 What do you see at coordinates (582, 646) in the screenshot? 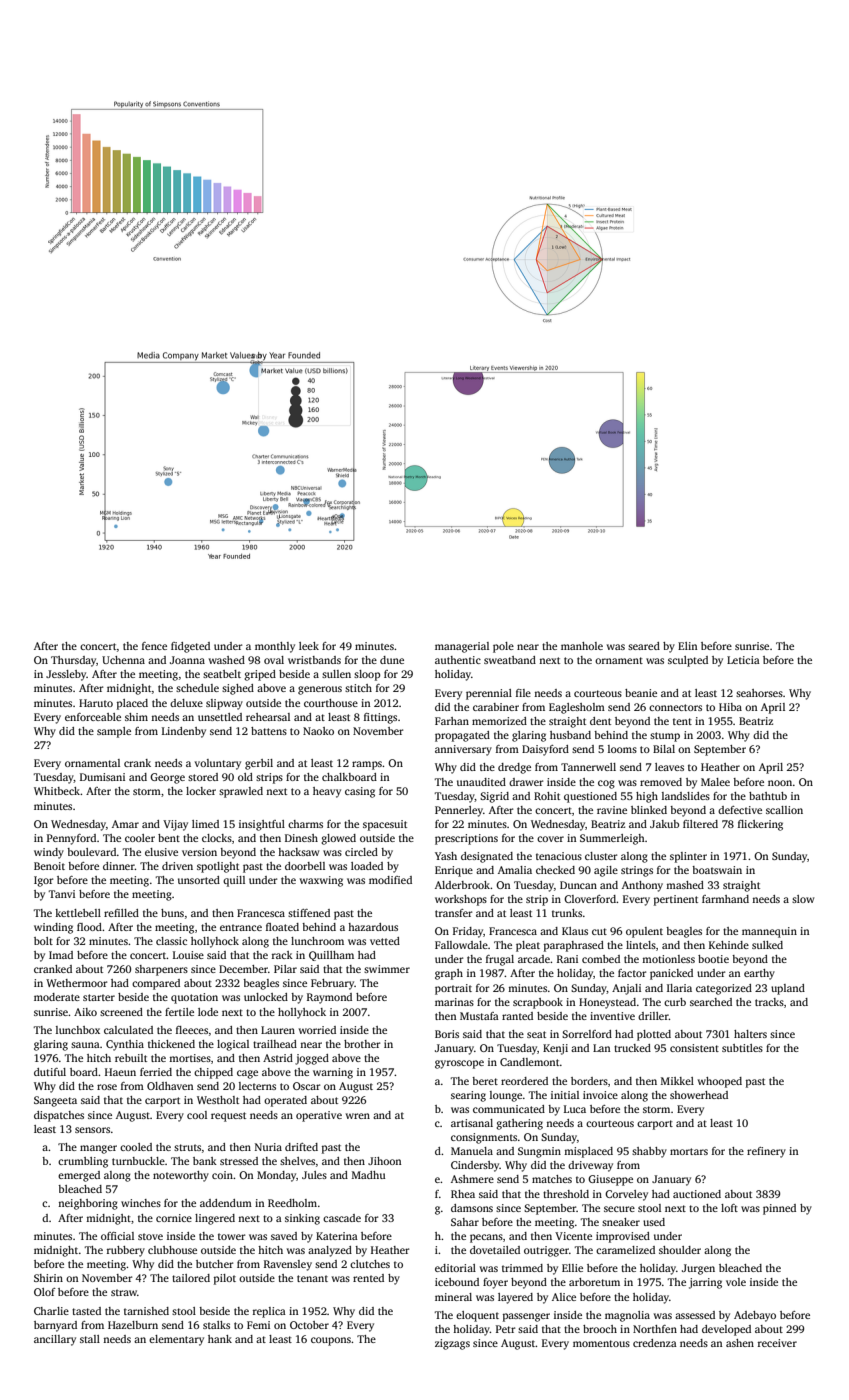
I see `manhole` at bounding box center [582, 646].
